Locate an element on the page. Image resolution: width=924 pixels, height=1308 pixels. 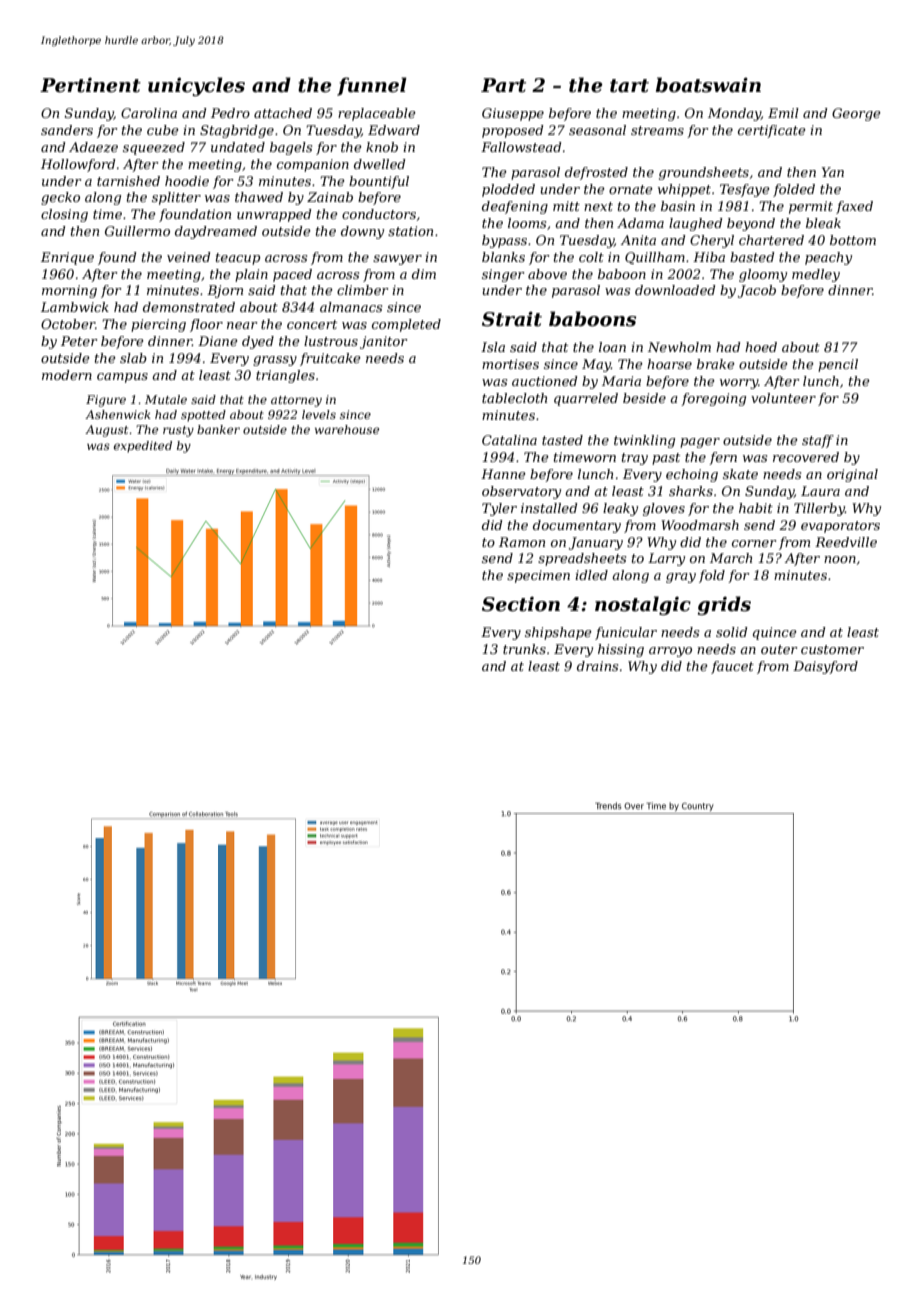
trunks is located at coordinates (524, 649).
